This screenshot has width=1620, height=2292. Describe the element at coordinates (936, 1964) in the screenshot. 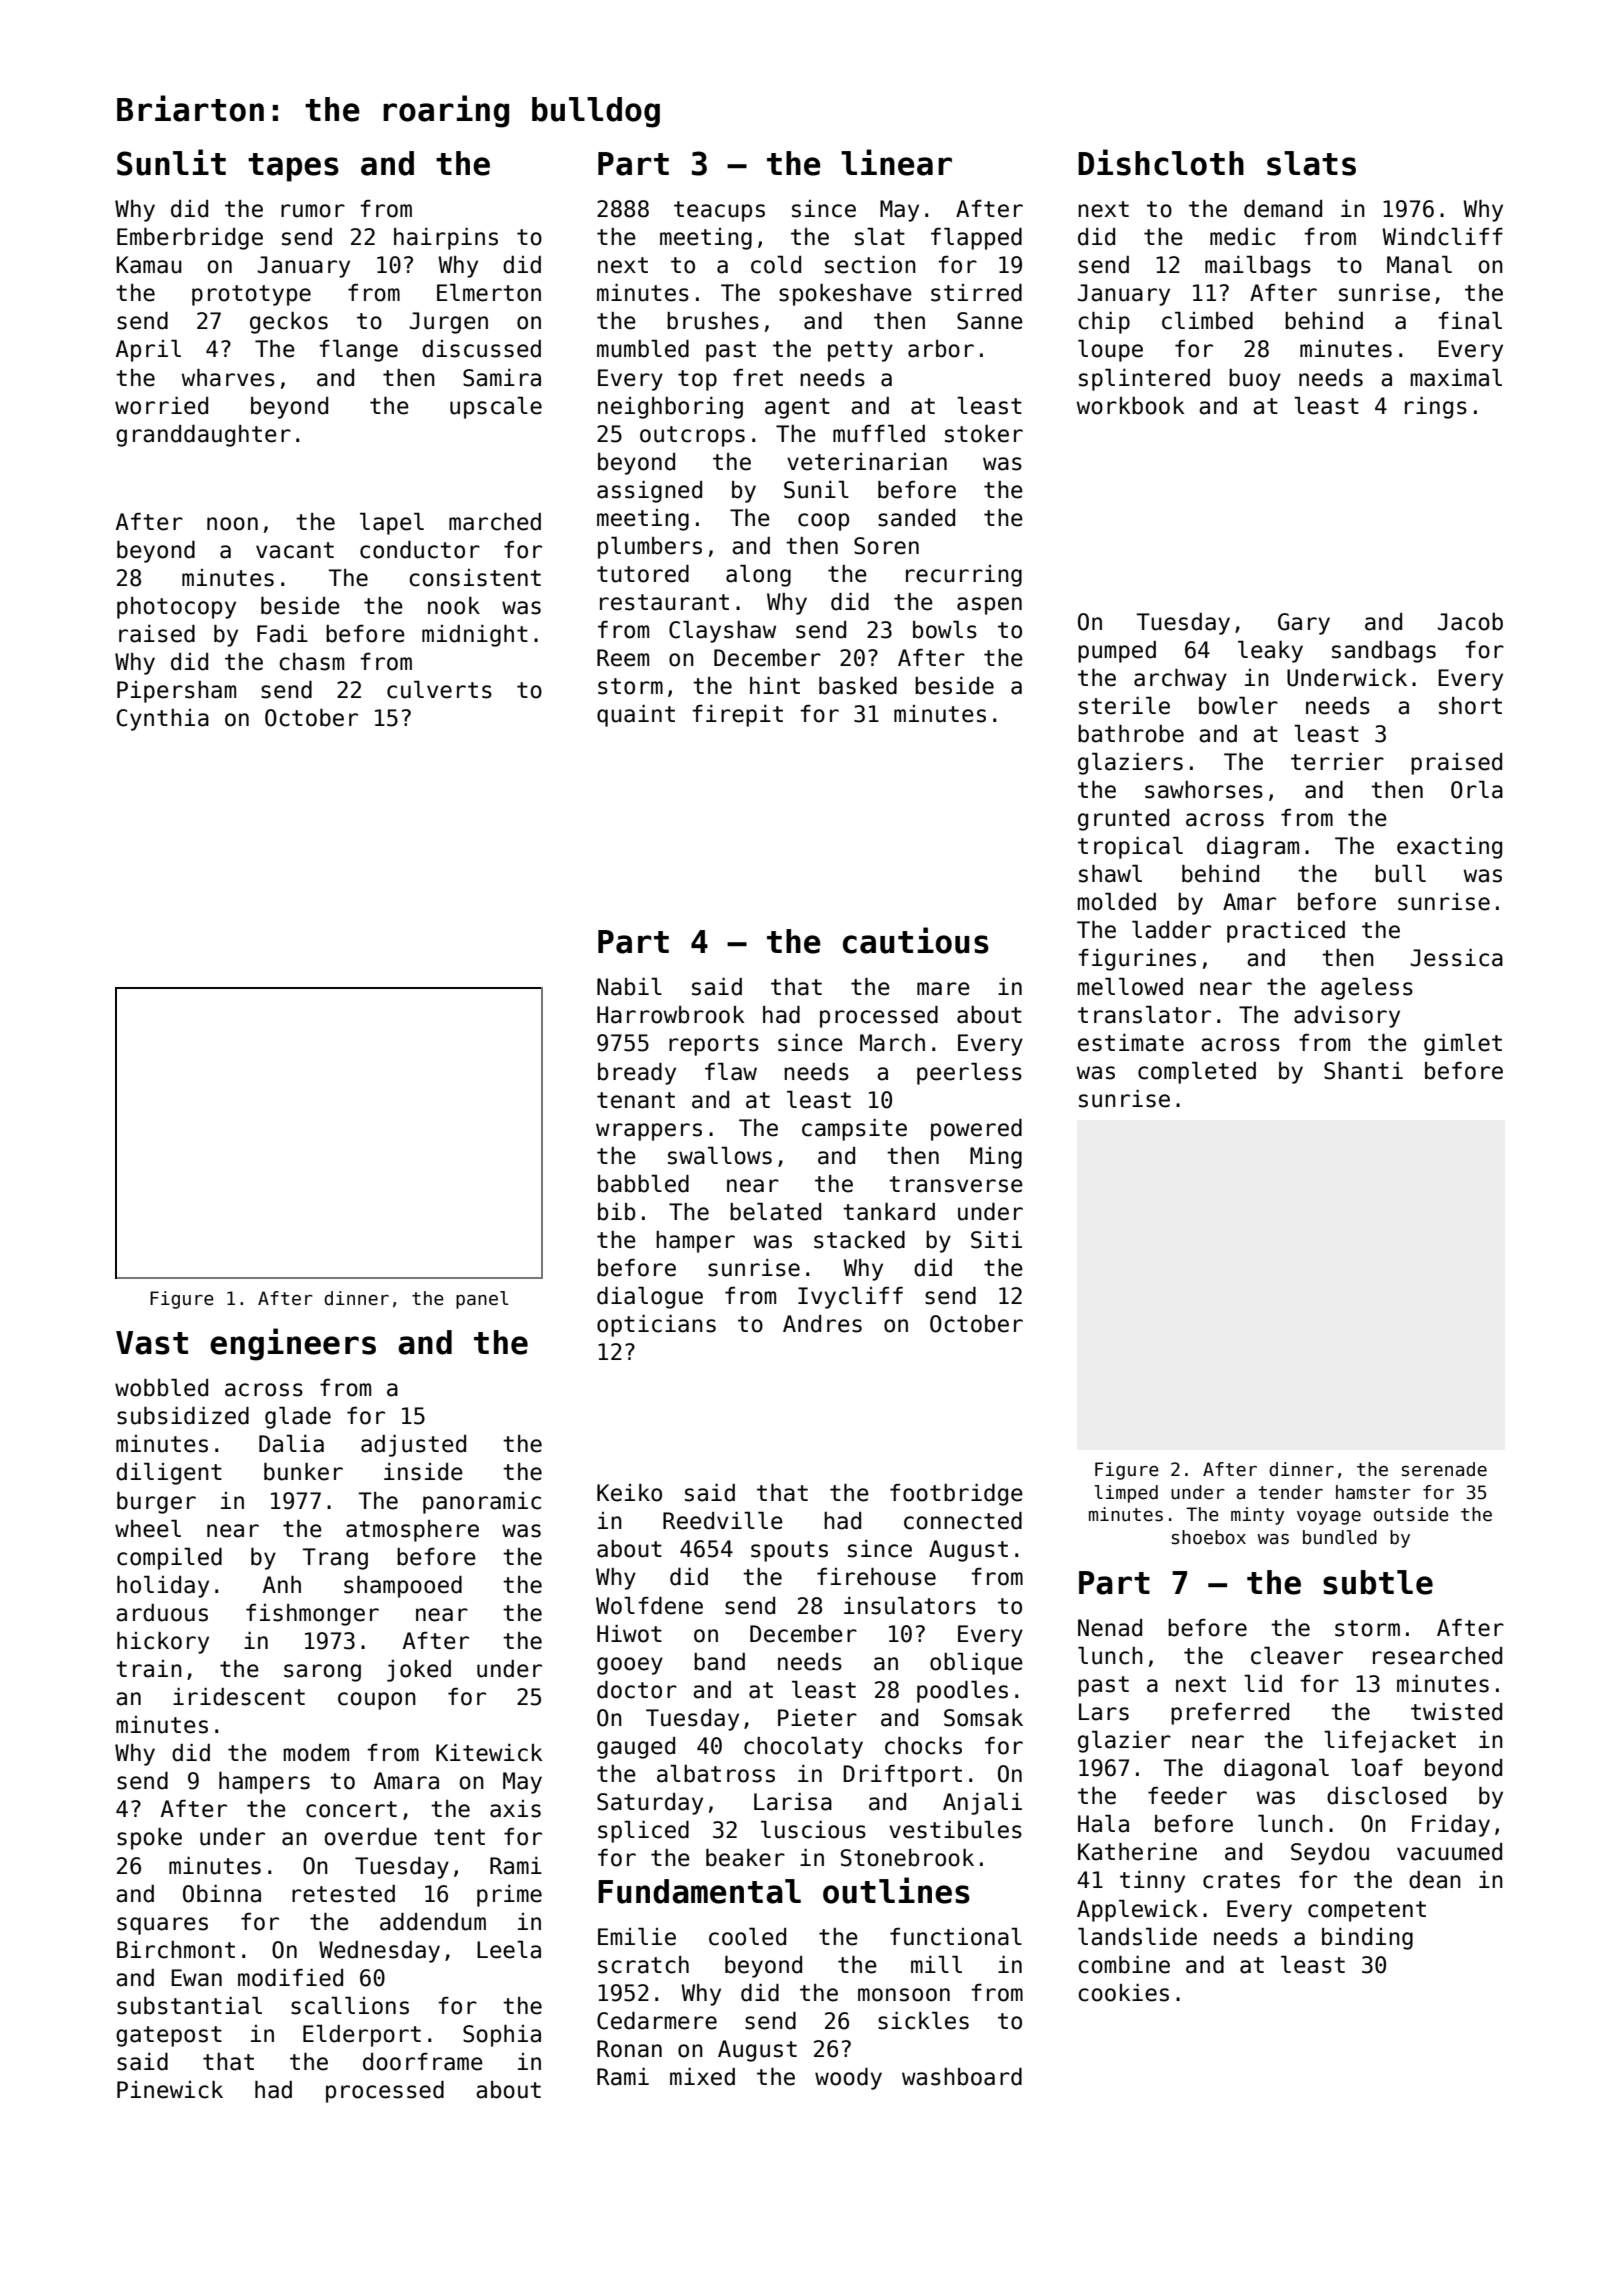

I see `mill` at that location.
